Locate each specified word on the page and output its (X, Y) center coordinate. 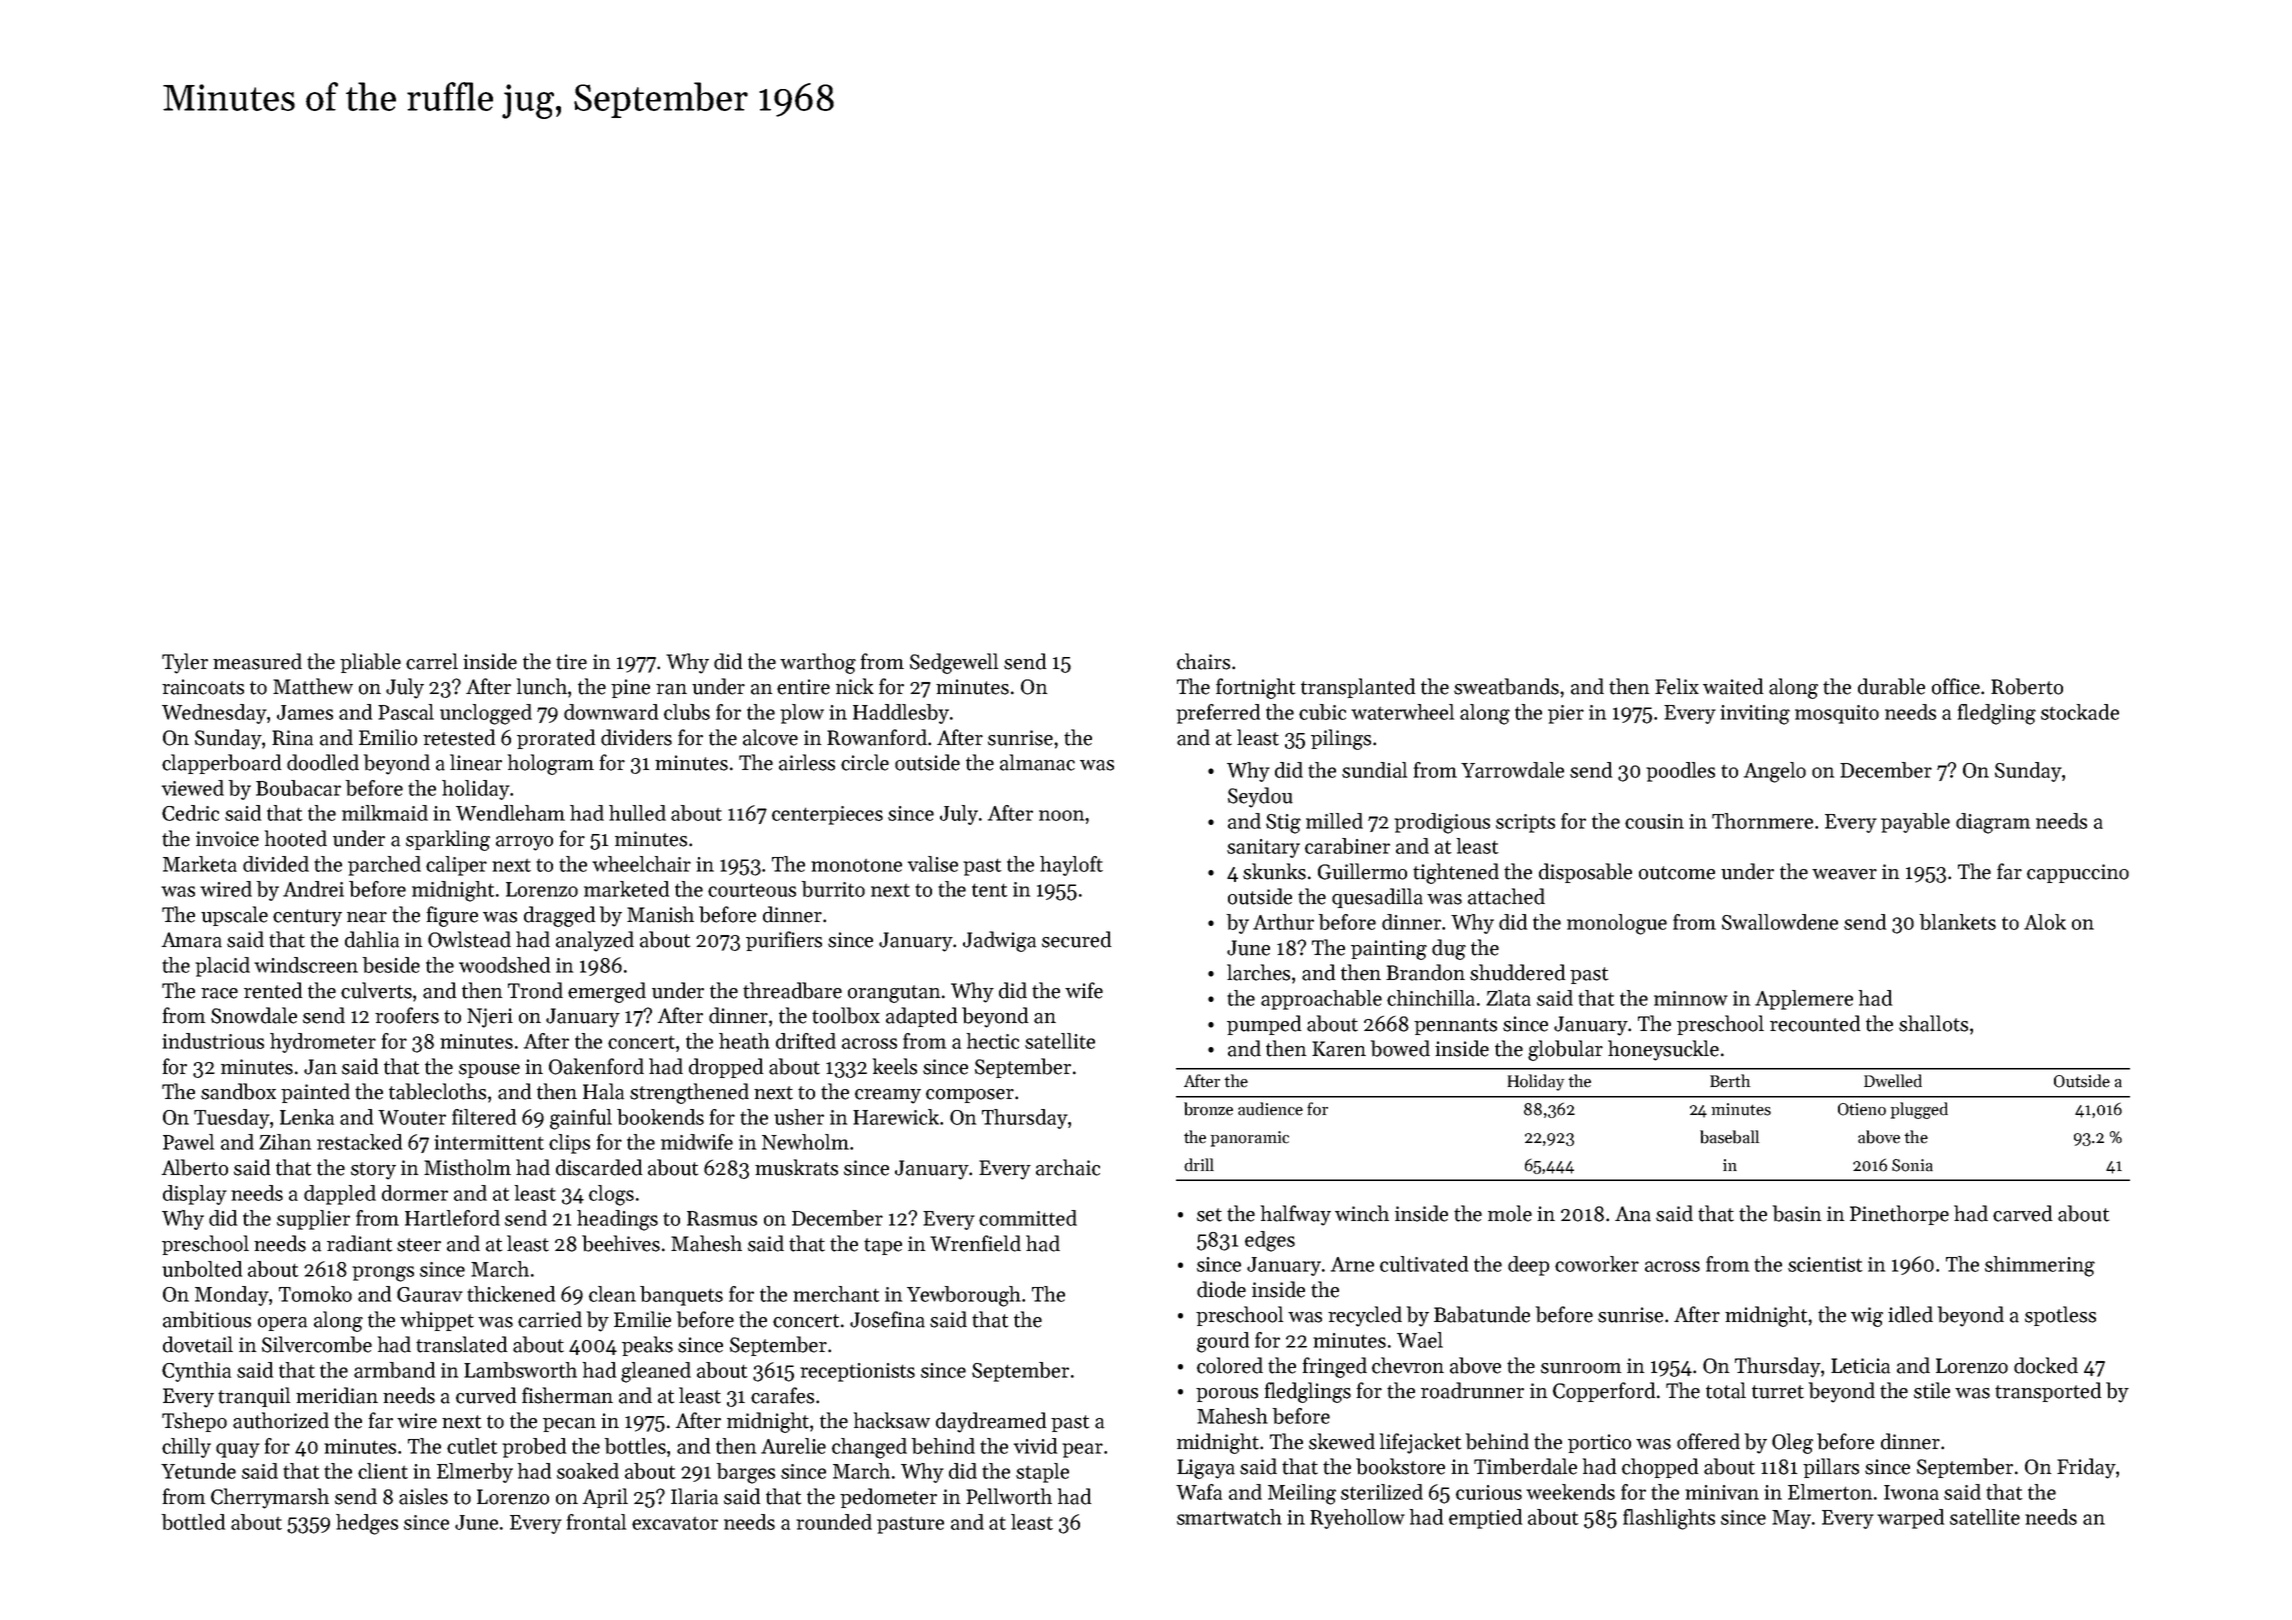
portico (1599, 1443)
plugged (1919, 1110)
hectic (993, 1041)
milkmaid (385, 813)
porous (1227, 1395)
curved (486, 1395)
